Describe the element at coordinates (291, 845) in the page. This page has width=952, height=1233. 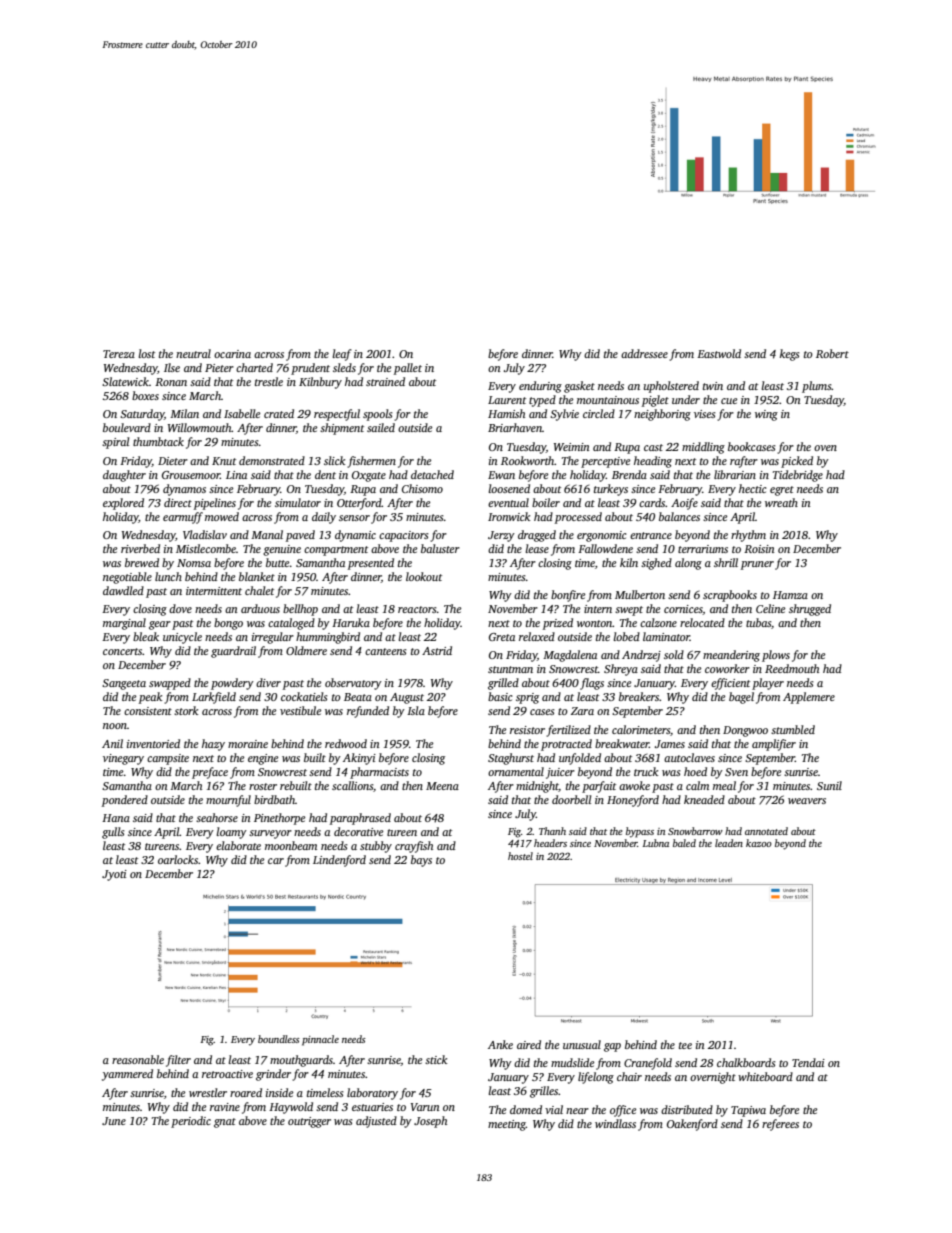
I see `moonbeam` at that location.
